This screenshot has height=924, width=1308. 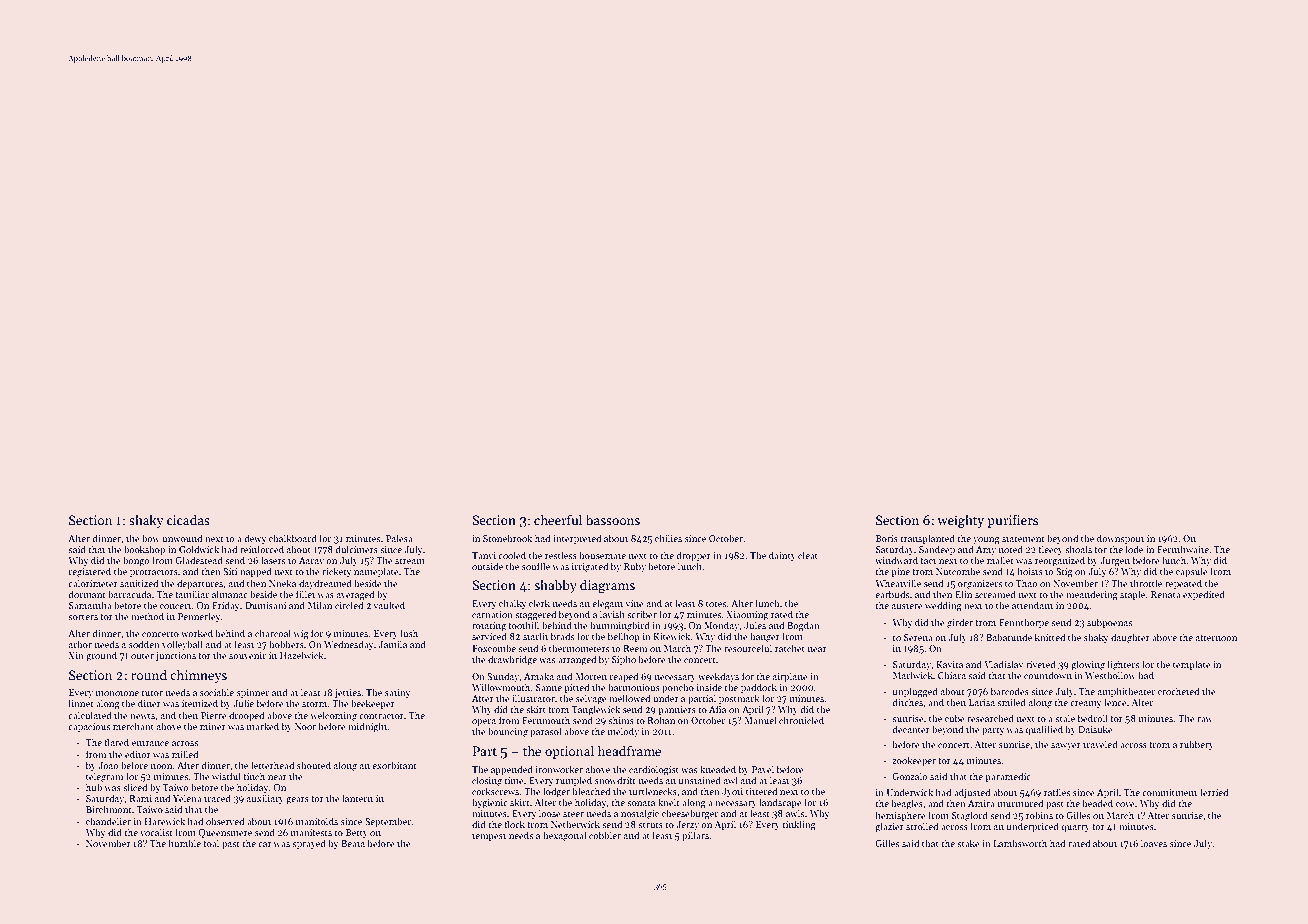 What do you see at coordinates (311, 832) in the screenshot?
I see `manifests` at bounding box center [311, 832].
